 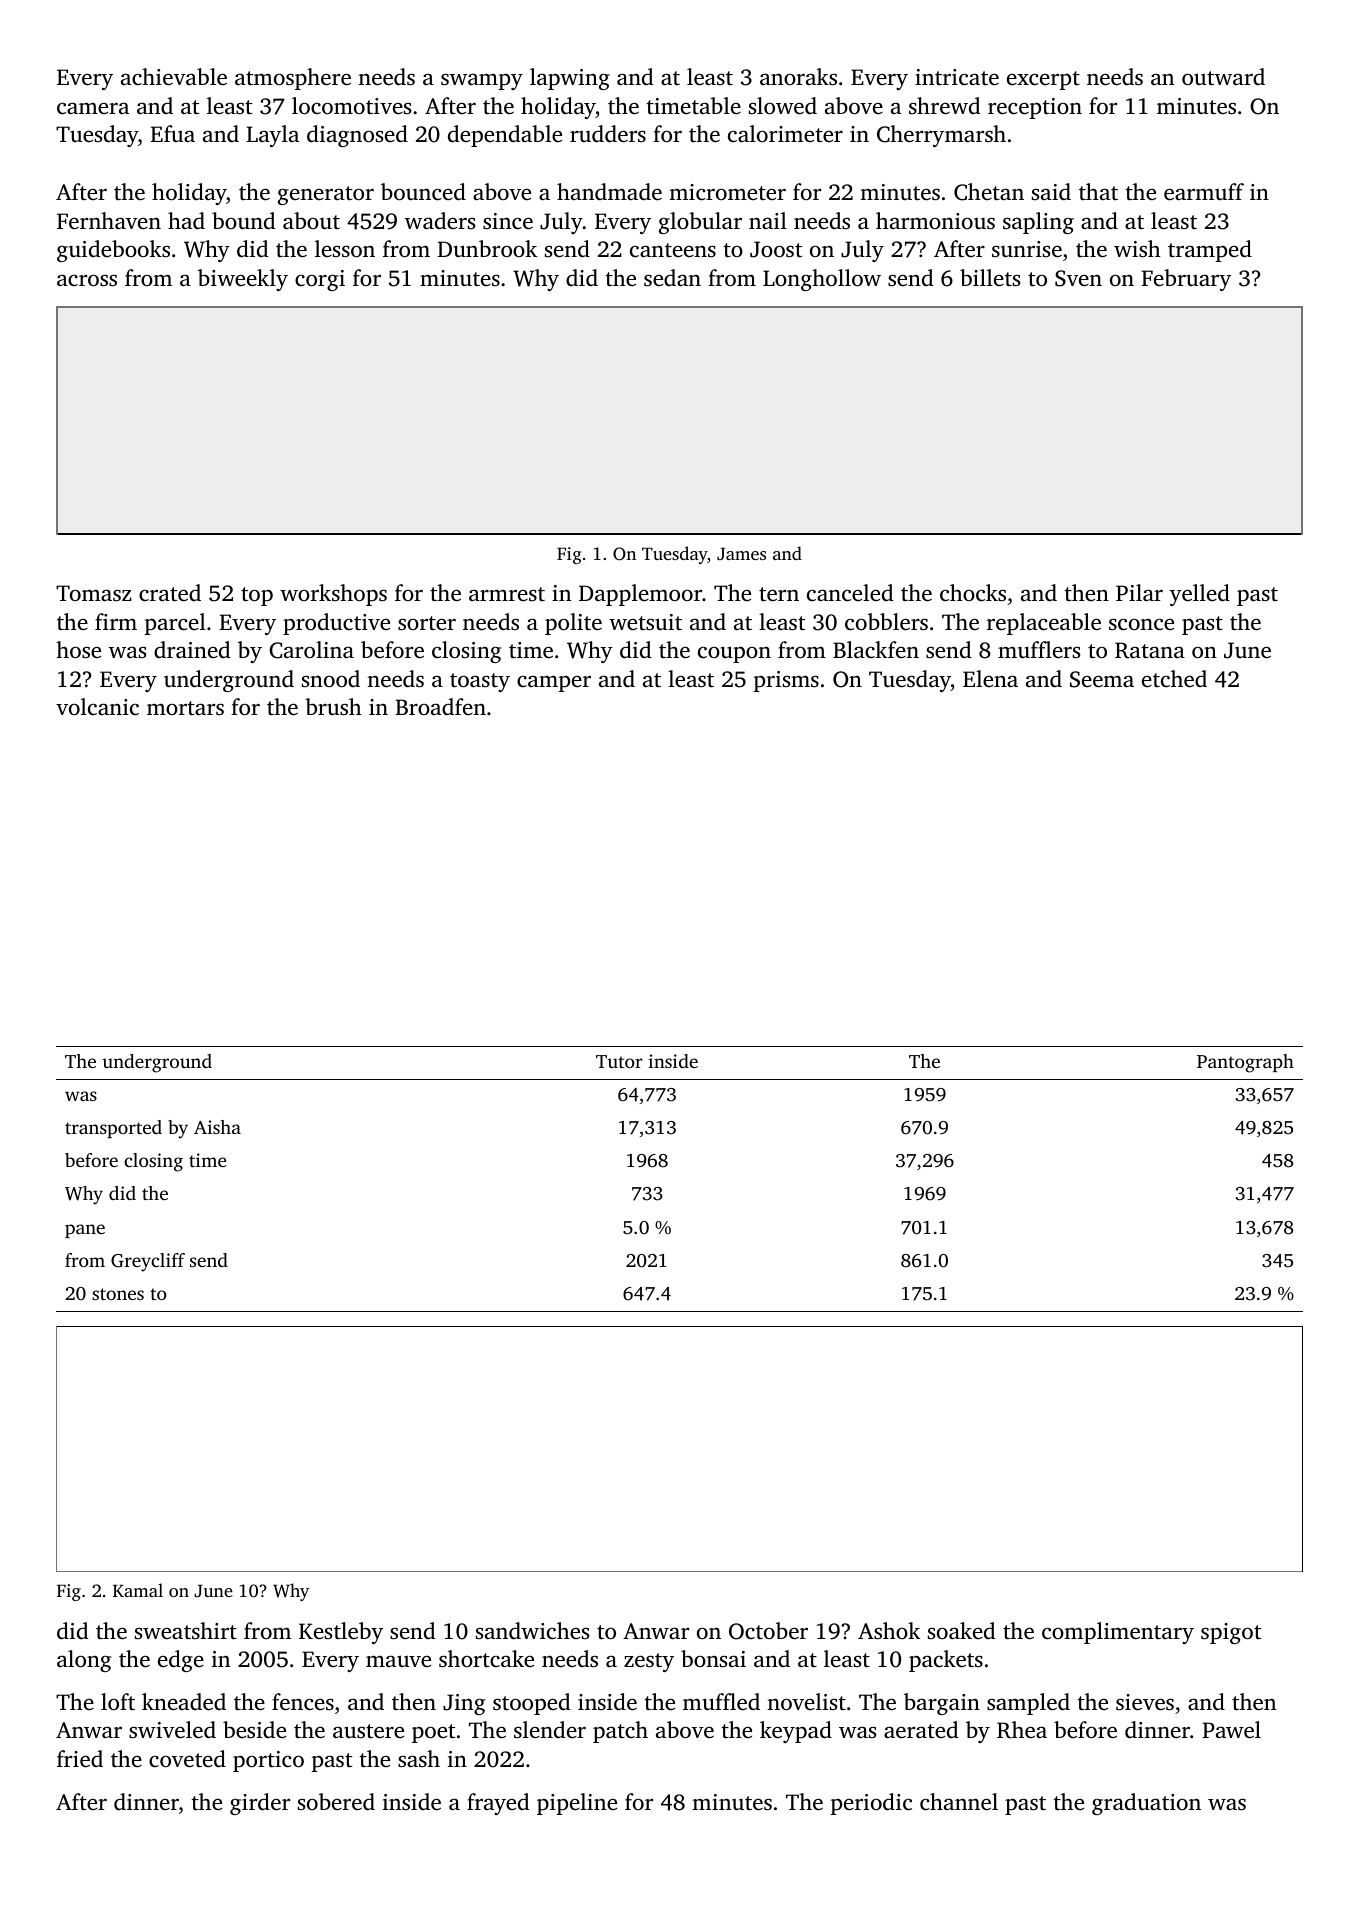 I want to click on Broadfen, so click(x=440, y=706).
